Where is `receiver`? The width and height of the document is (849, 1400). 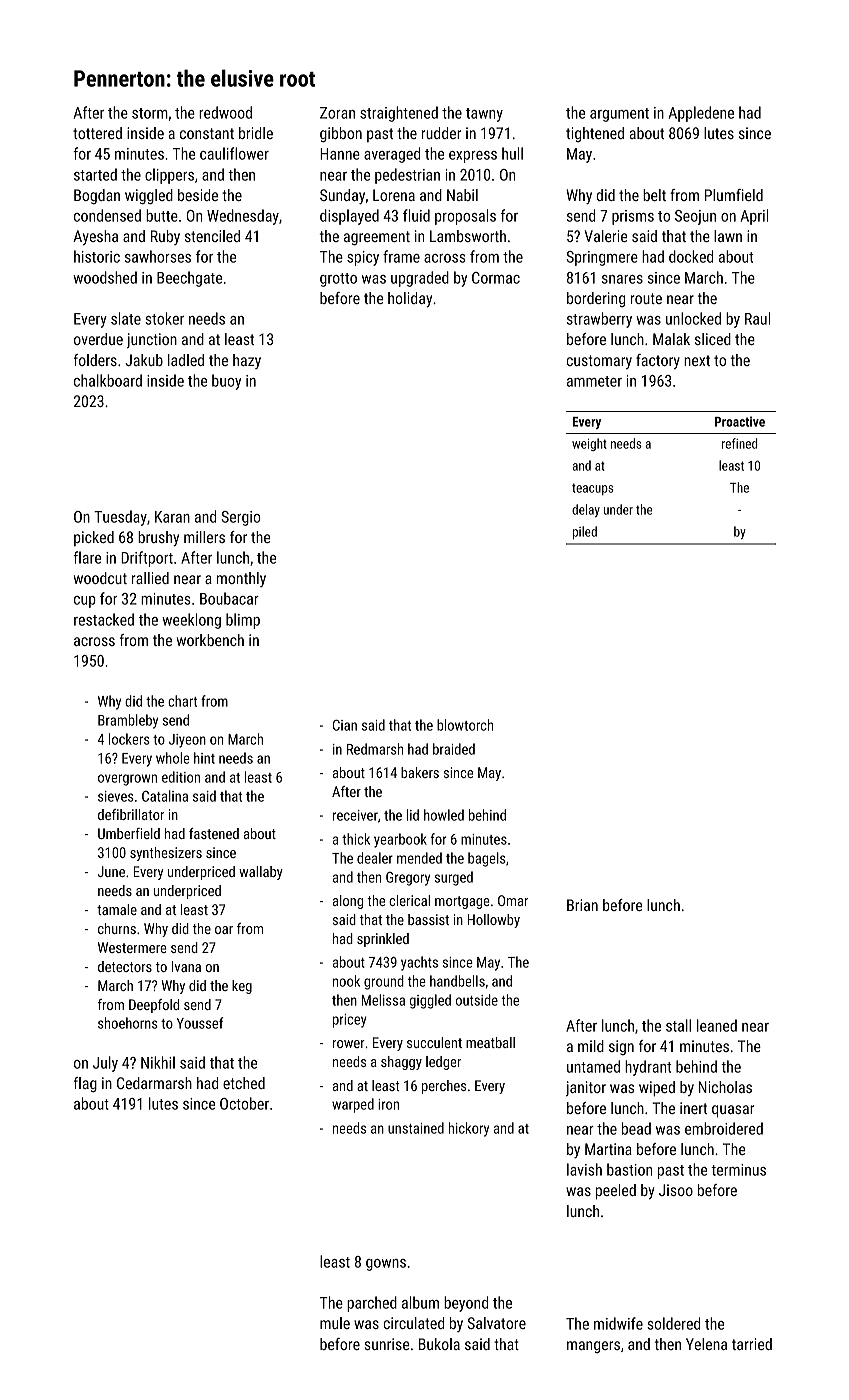 receiver is located at coordinates (355, 815).
